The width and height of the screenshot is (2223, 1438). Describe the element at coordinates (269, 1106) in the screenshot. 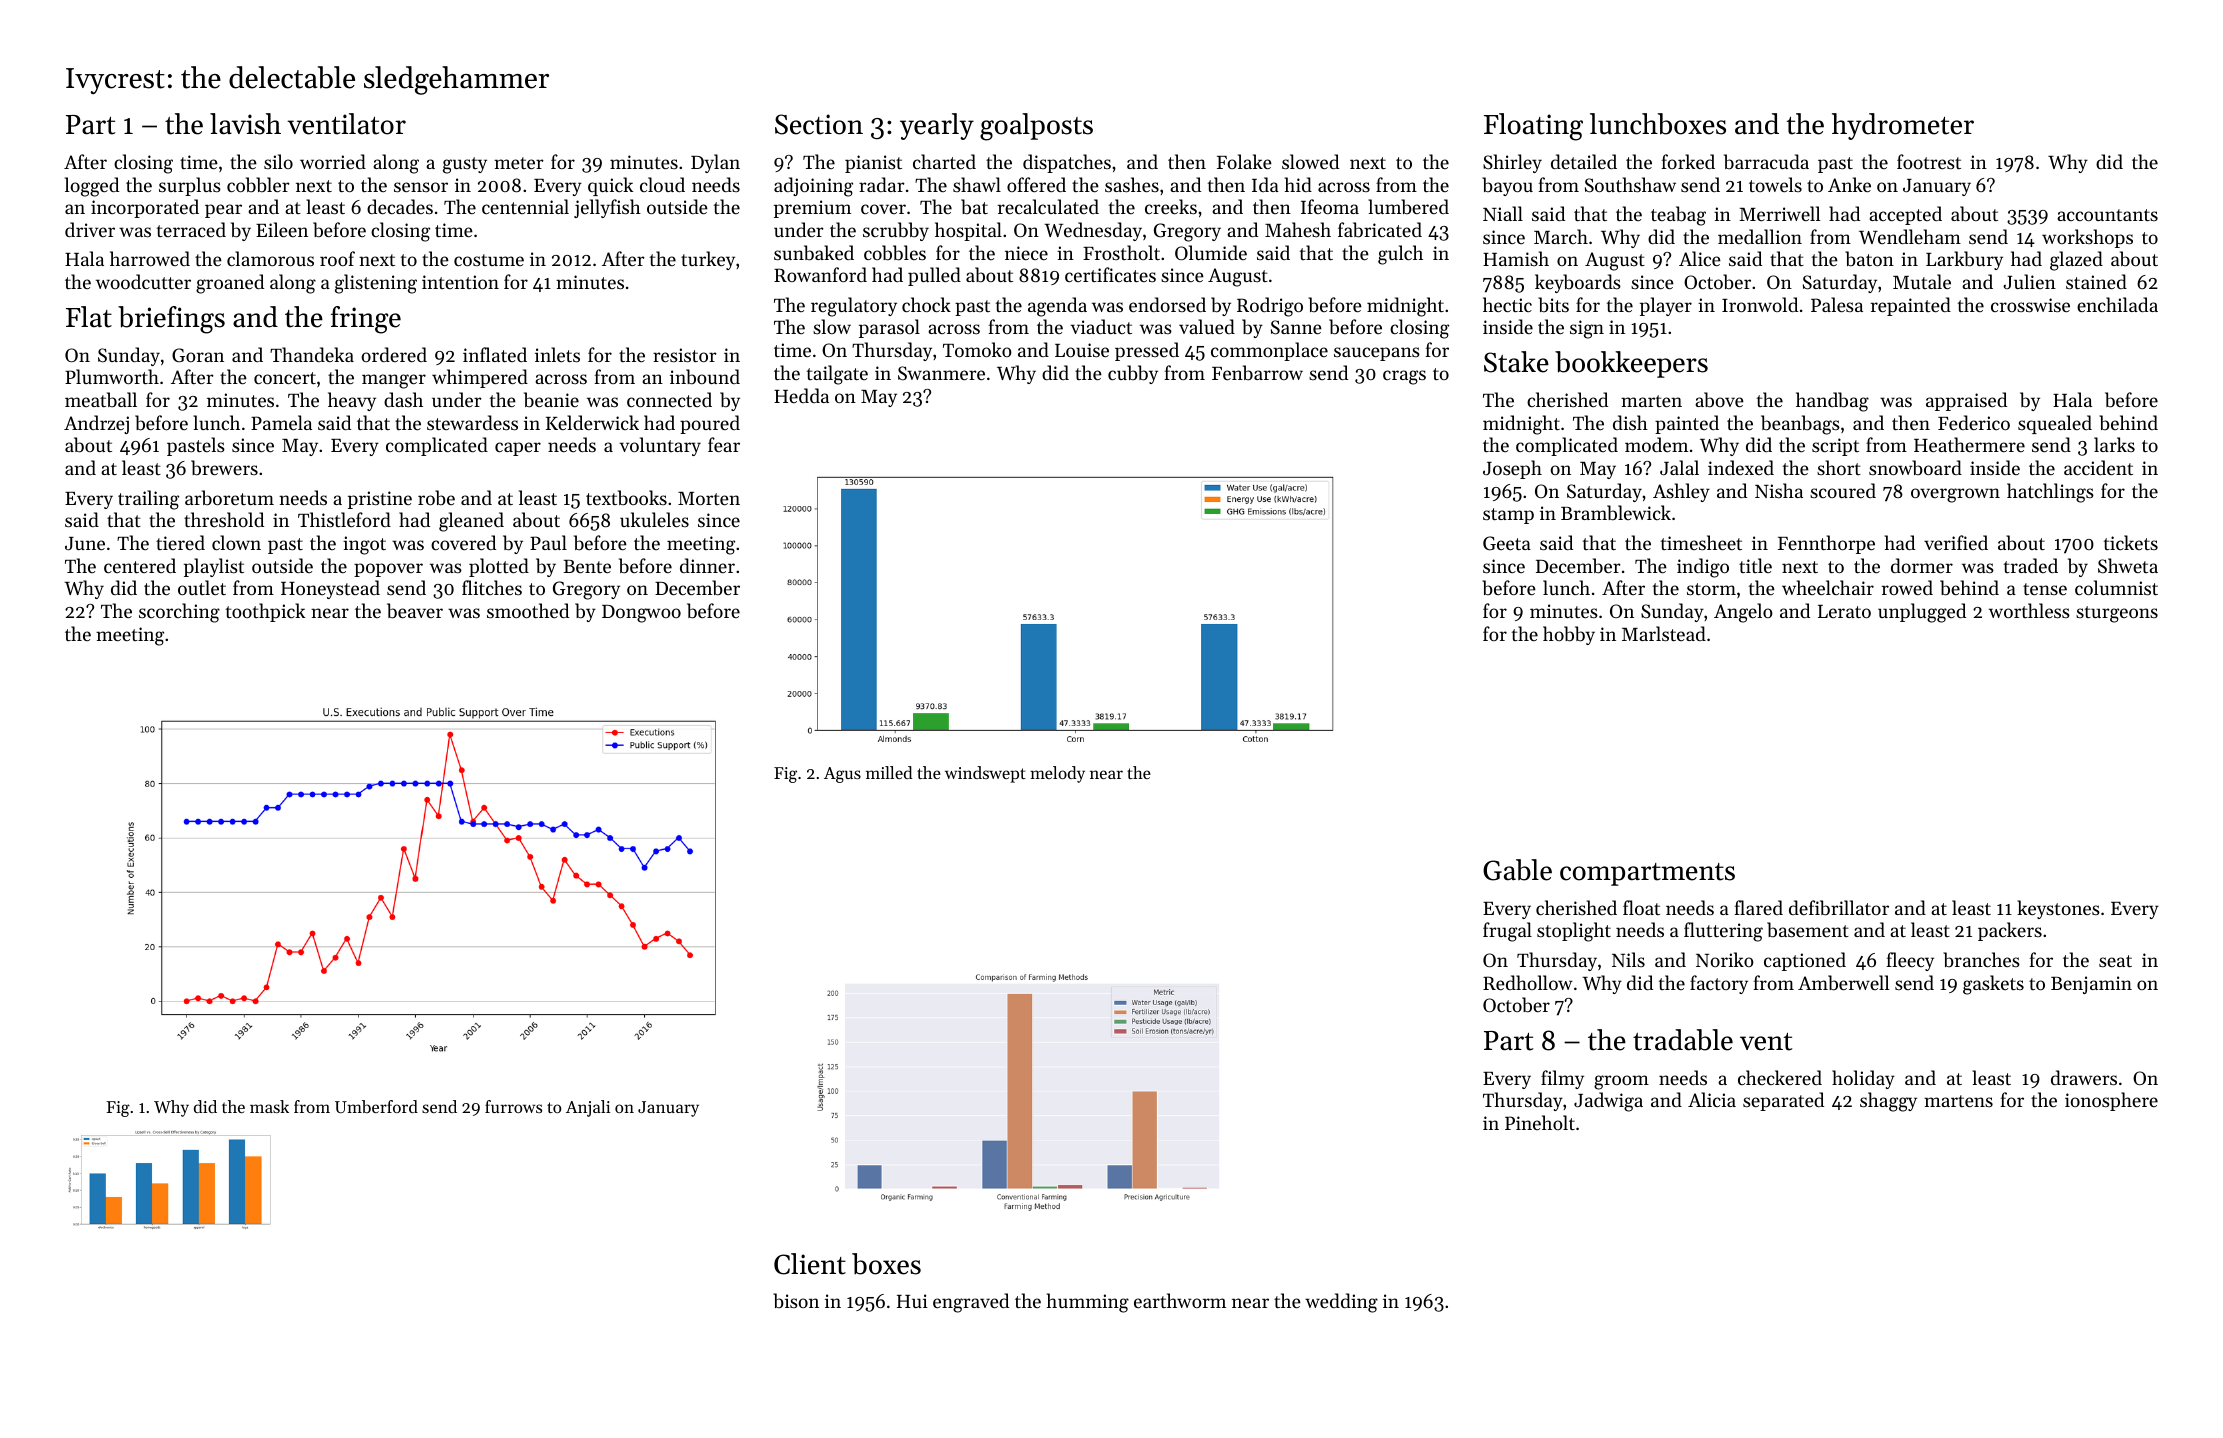

I see `mask` at that location.
